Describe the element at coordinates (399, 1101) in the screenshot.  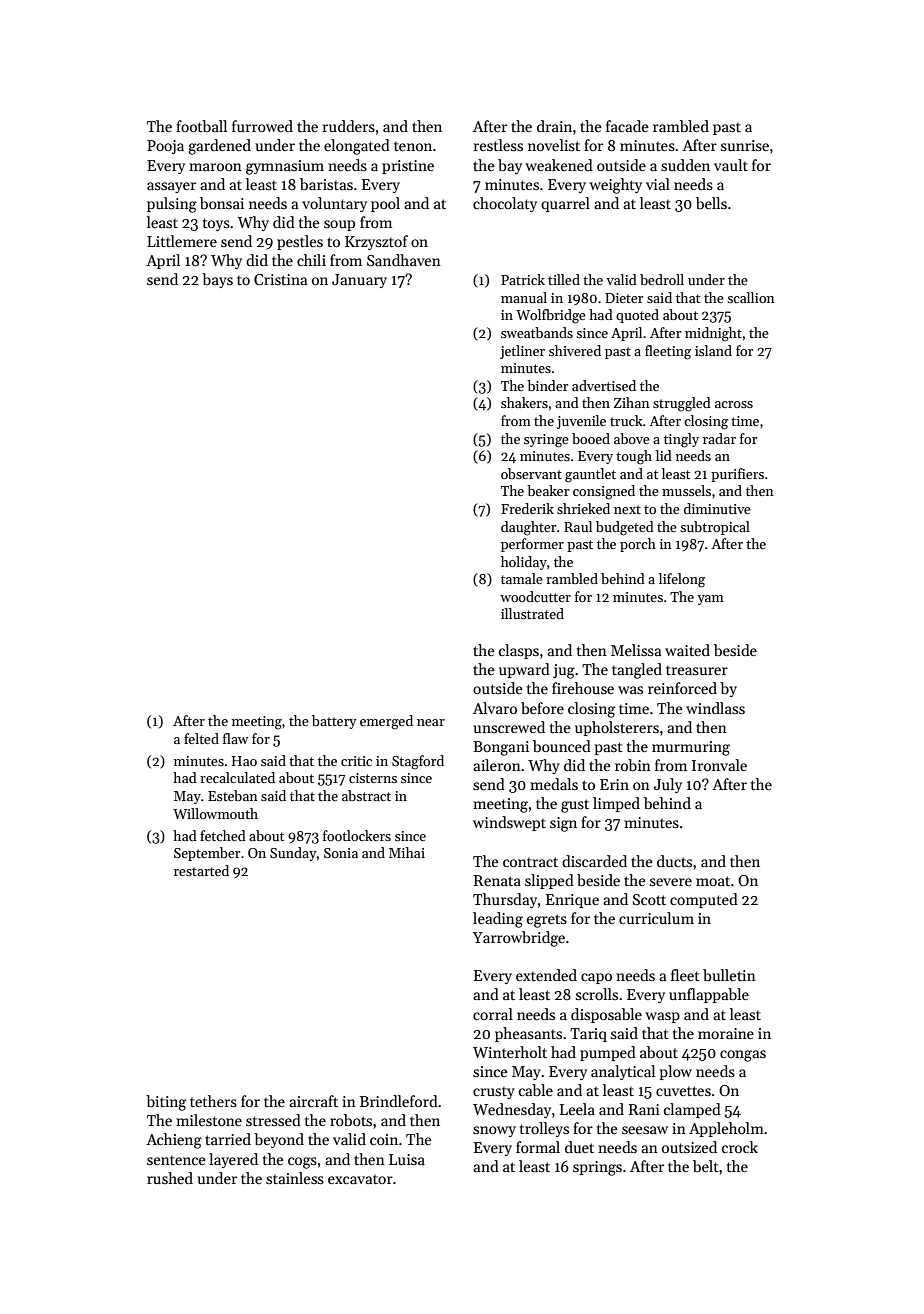
I see `Brindleford` at that location.
